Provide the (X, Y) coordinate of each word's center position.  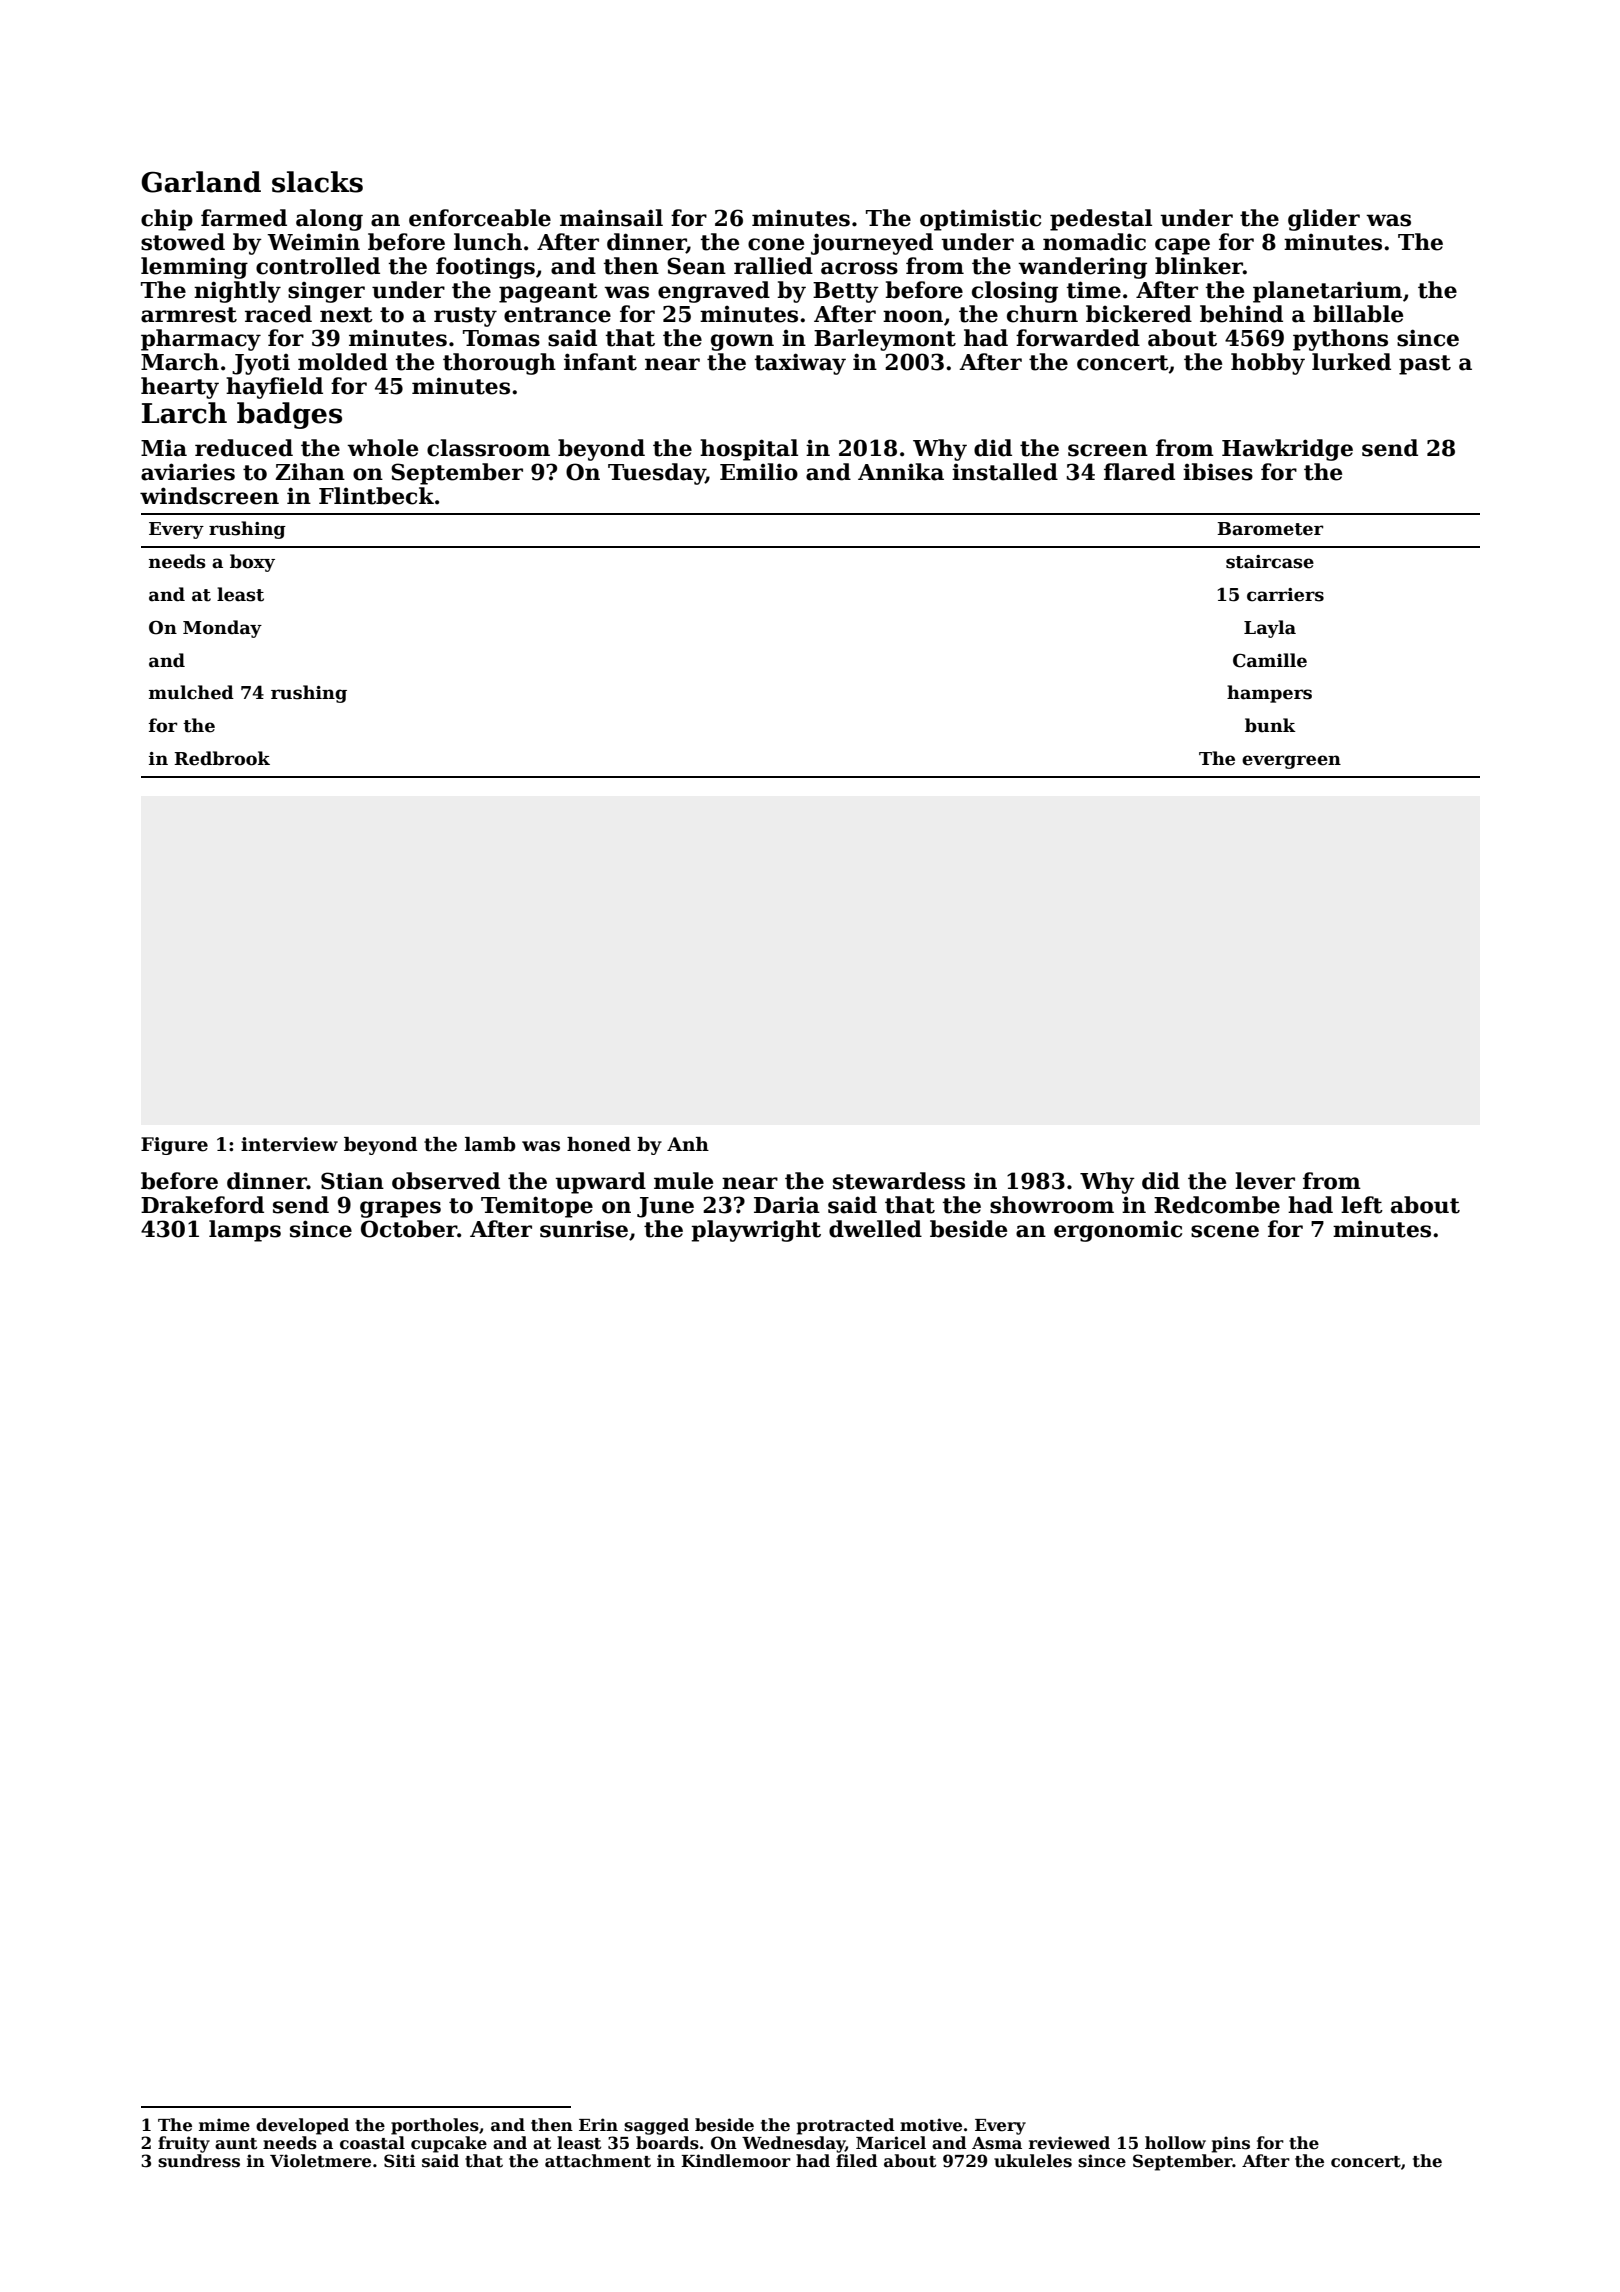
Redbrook (222, 758)
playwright (756, 1231)
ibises (1218, 472)
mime (224, 2125)
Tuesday (657, 474)
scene (1225, 1231)
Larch (184, 413)
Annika (901, 472)
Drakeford (202, 1205)
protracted (846, 2126)
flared (1139, 472)
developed (302, 2126)
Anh (688, 1144)
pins (1231, 2144)
